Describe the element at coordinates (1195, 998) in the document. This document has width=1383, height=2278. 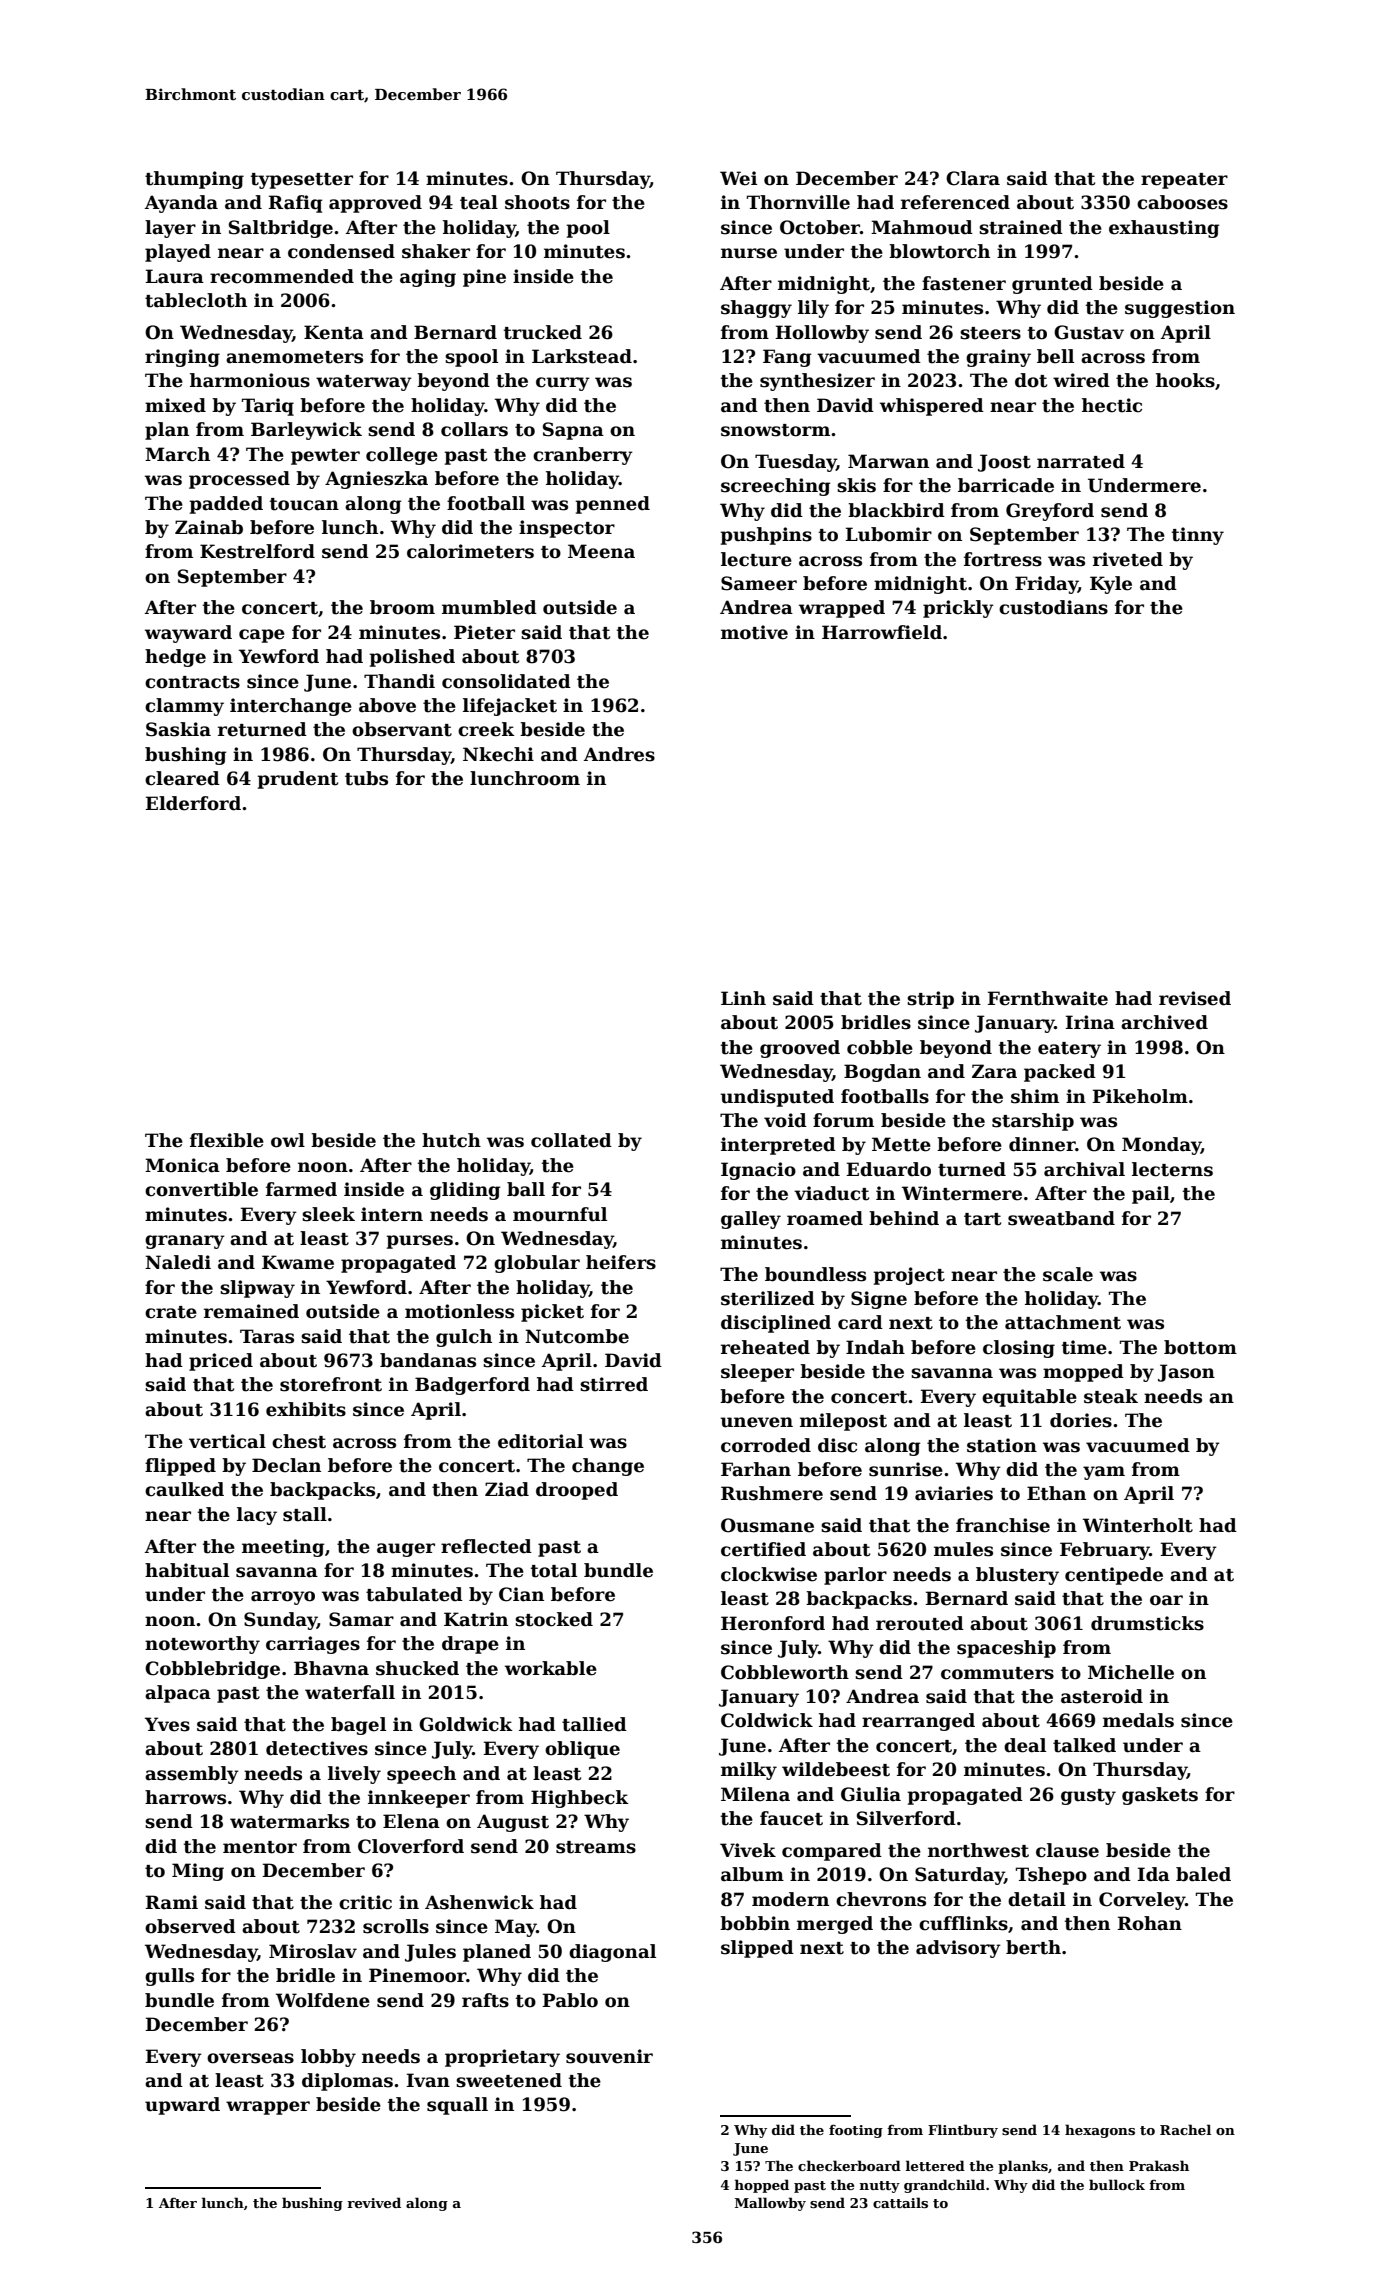
I see `revised` at that location.
